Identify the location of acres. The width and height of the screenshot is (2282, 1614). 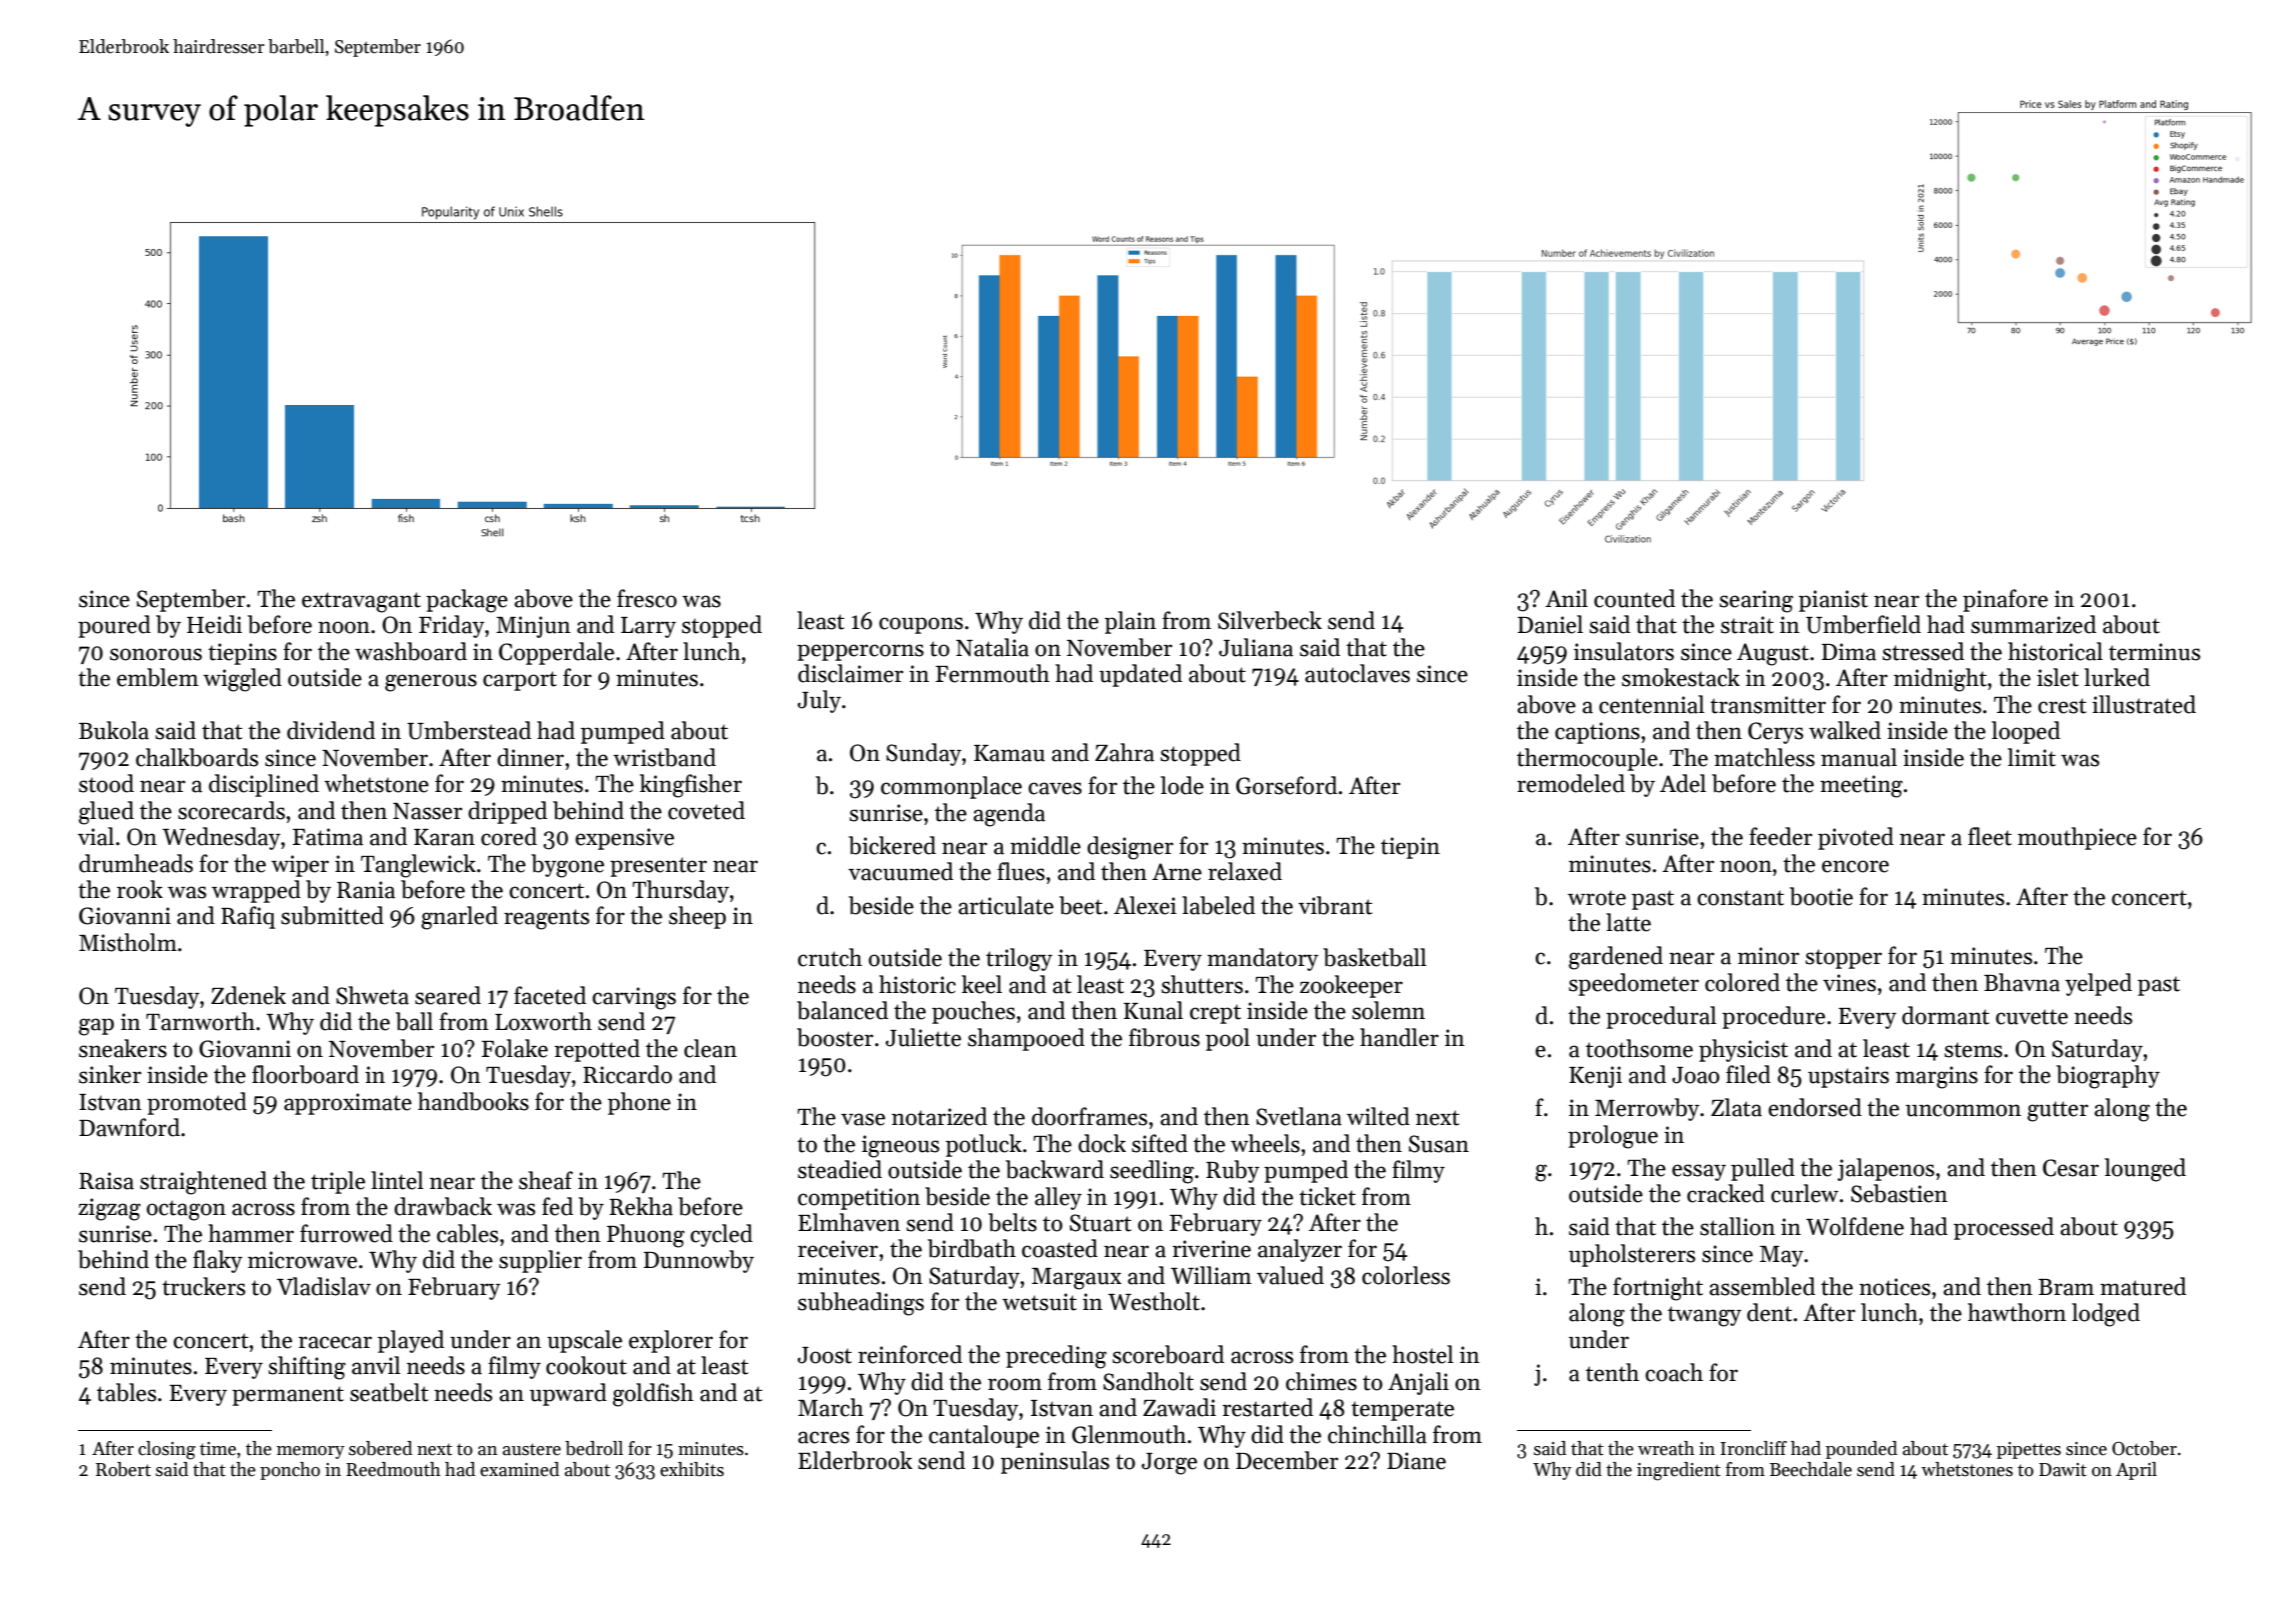
(823, 1437).
